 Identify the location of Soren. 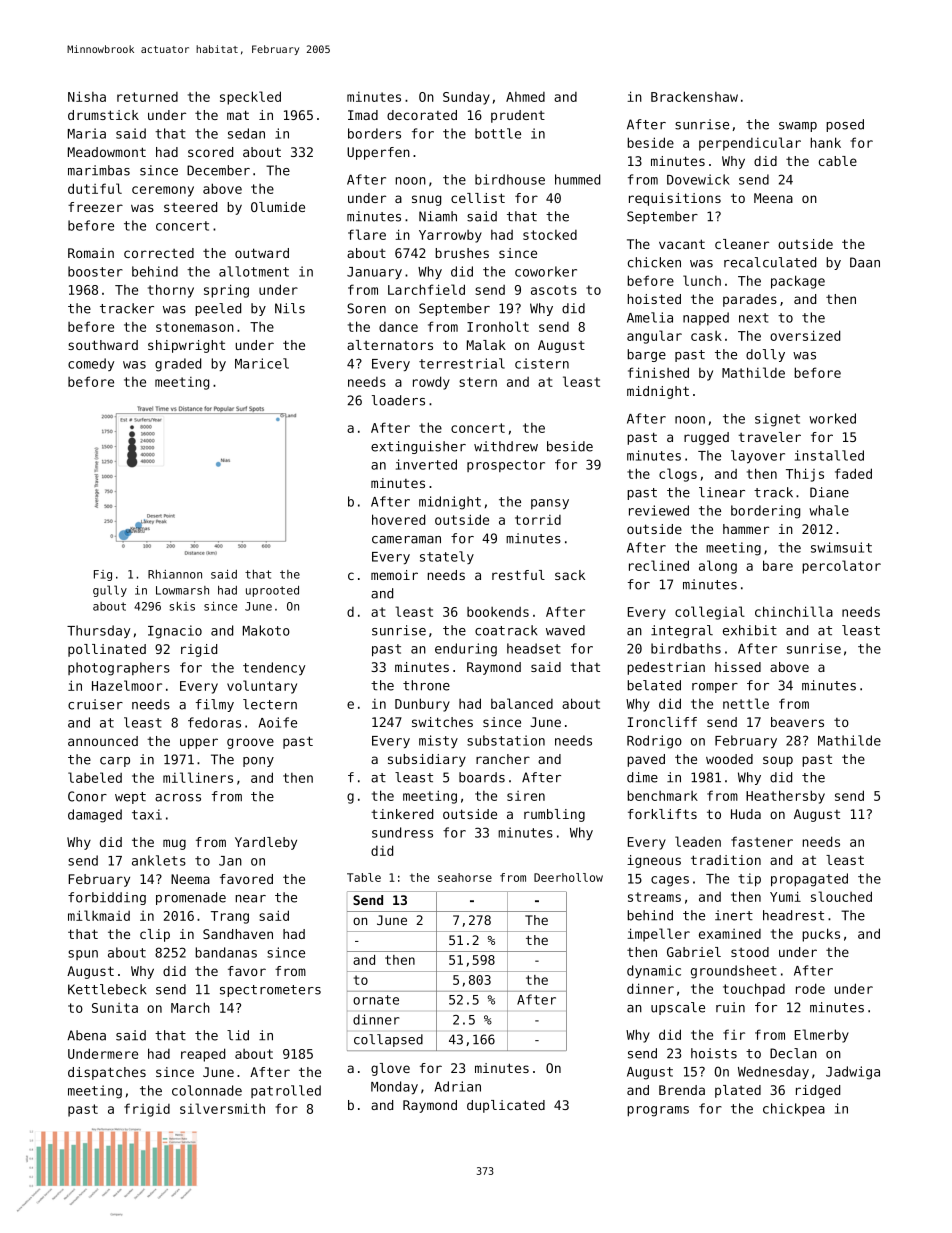
(366, 308).
